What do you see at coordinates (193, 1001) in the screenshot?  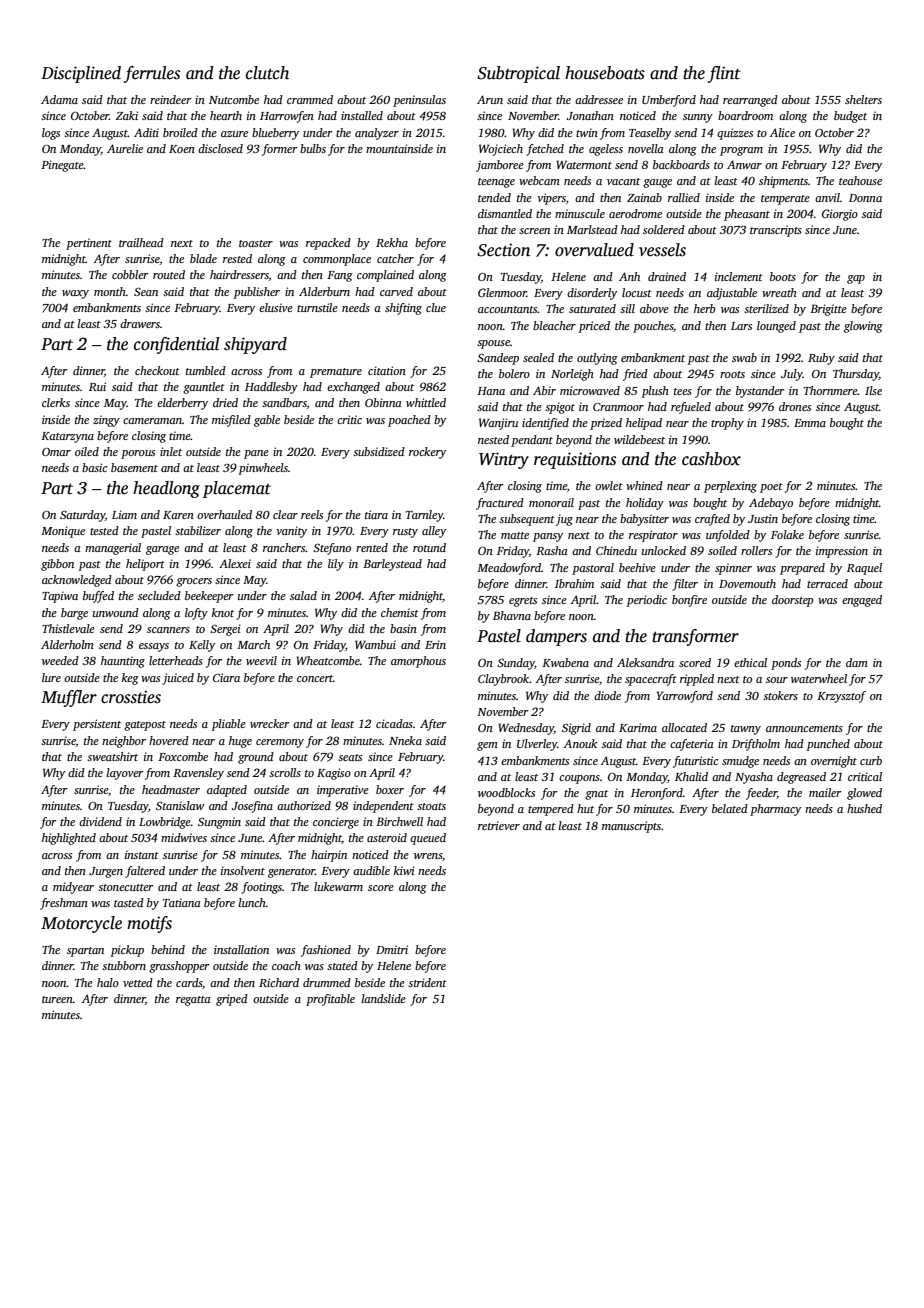 I see `regatta` at bounding box center [193, 1001].
